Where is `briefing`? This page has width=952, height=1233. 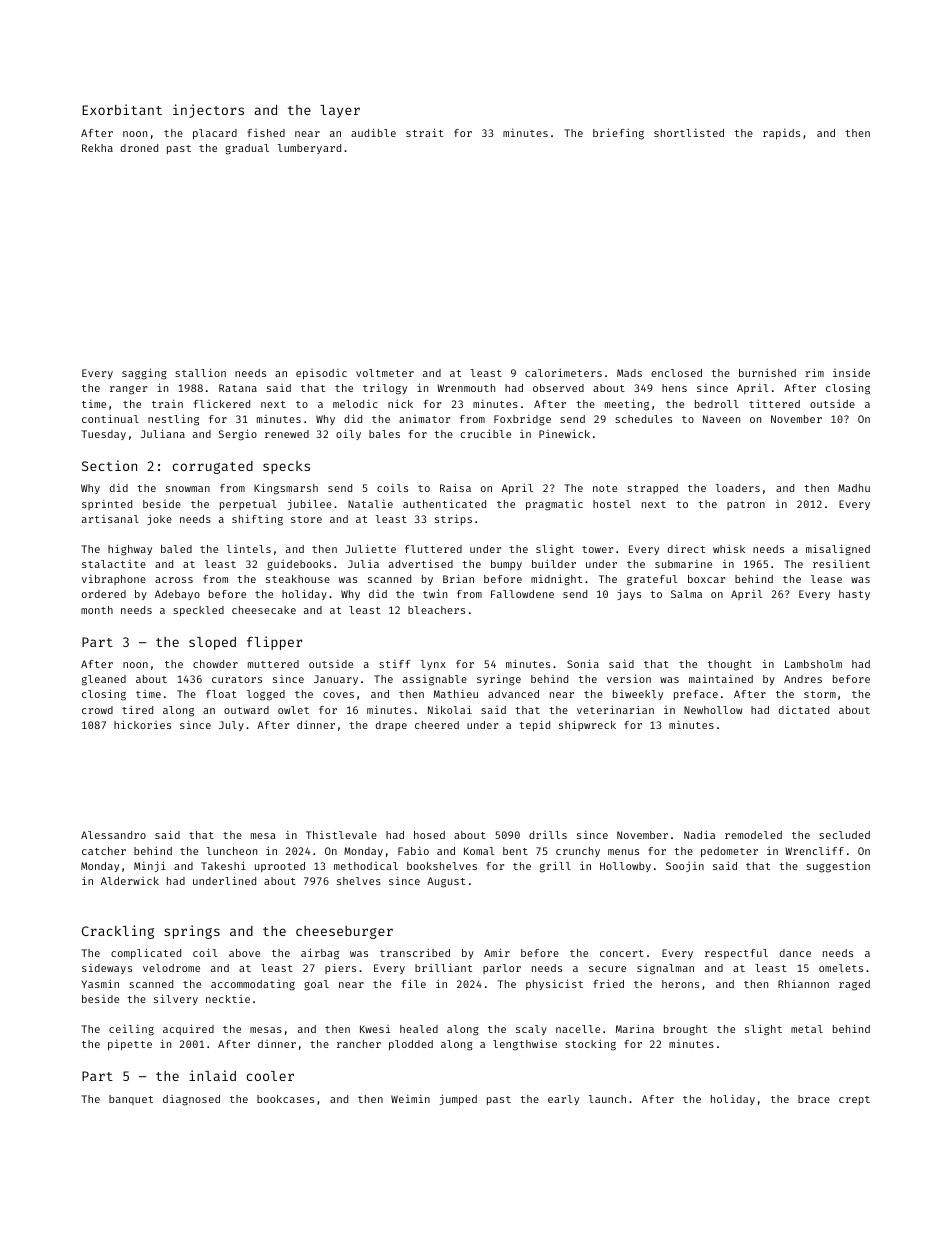
briefing is located at coordinates (618, 134).
